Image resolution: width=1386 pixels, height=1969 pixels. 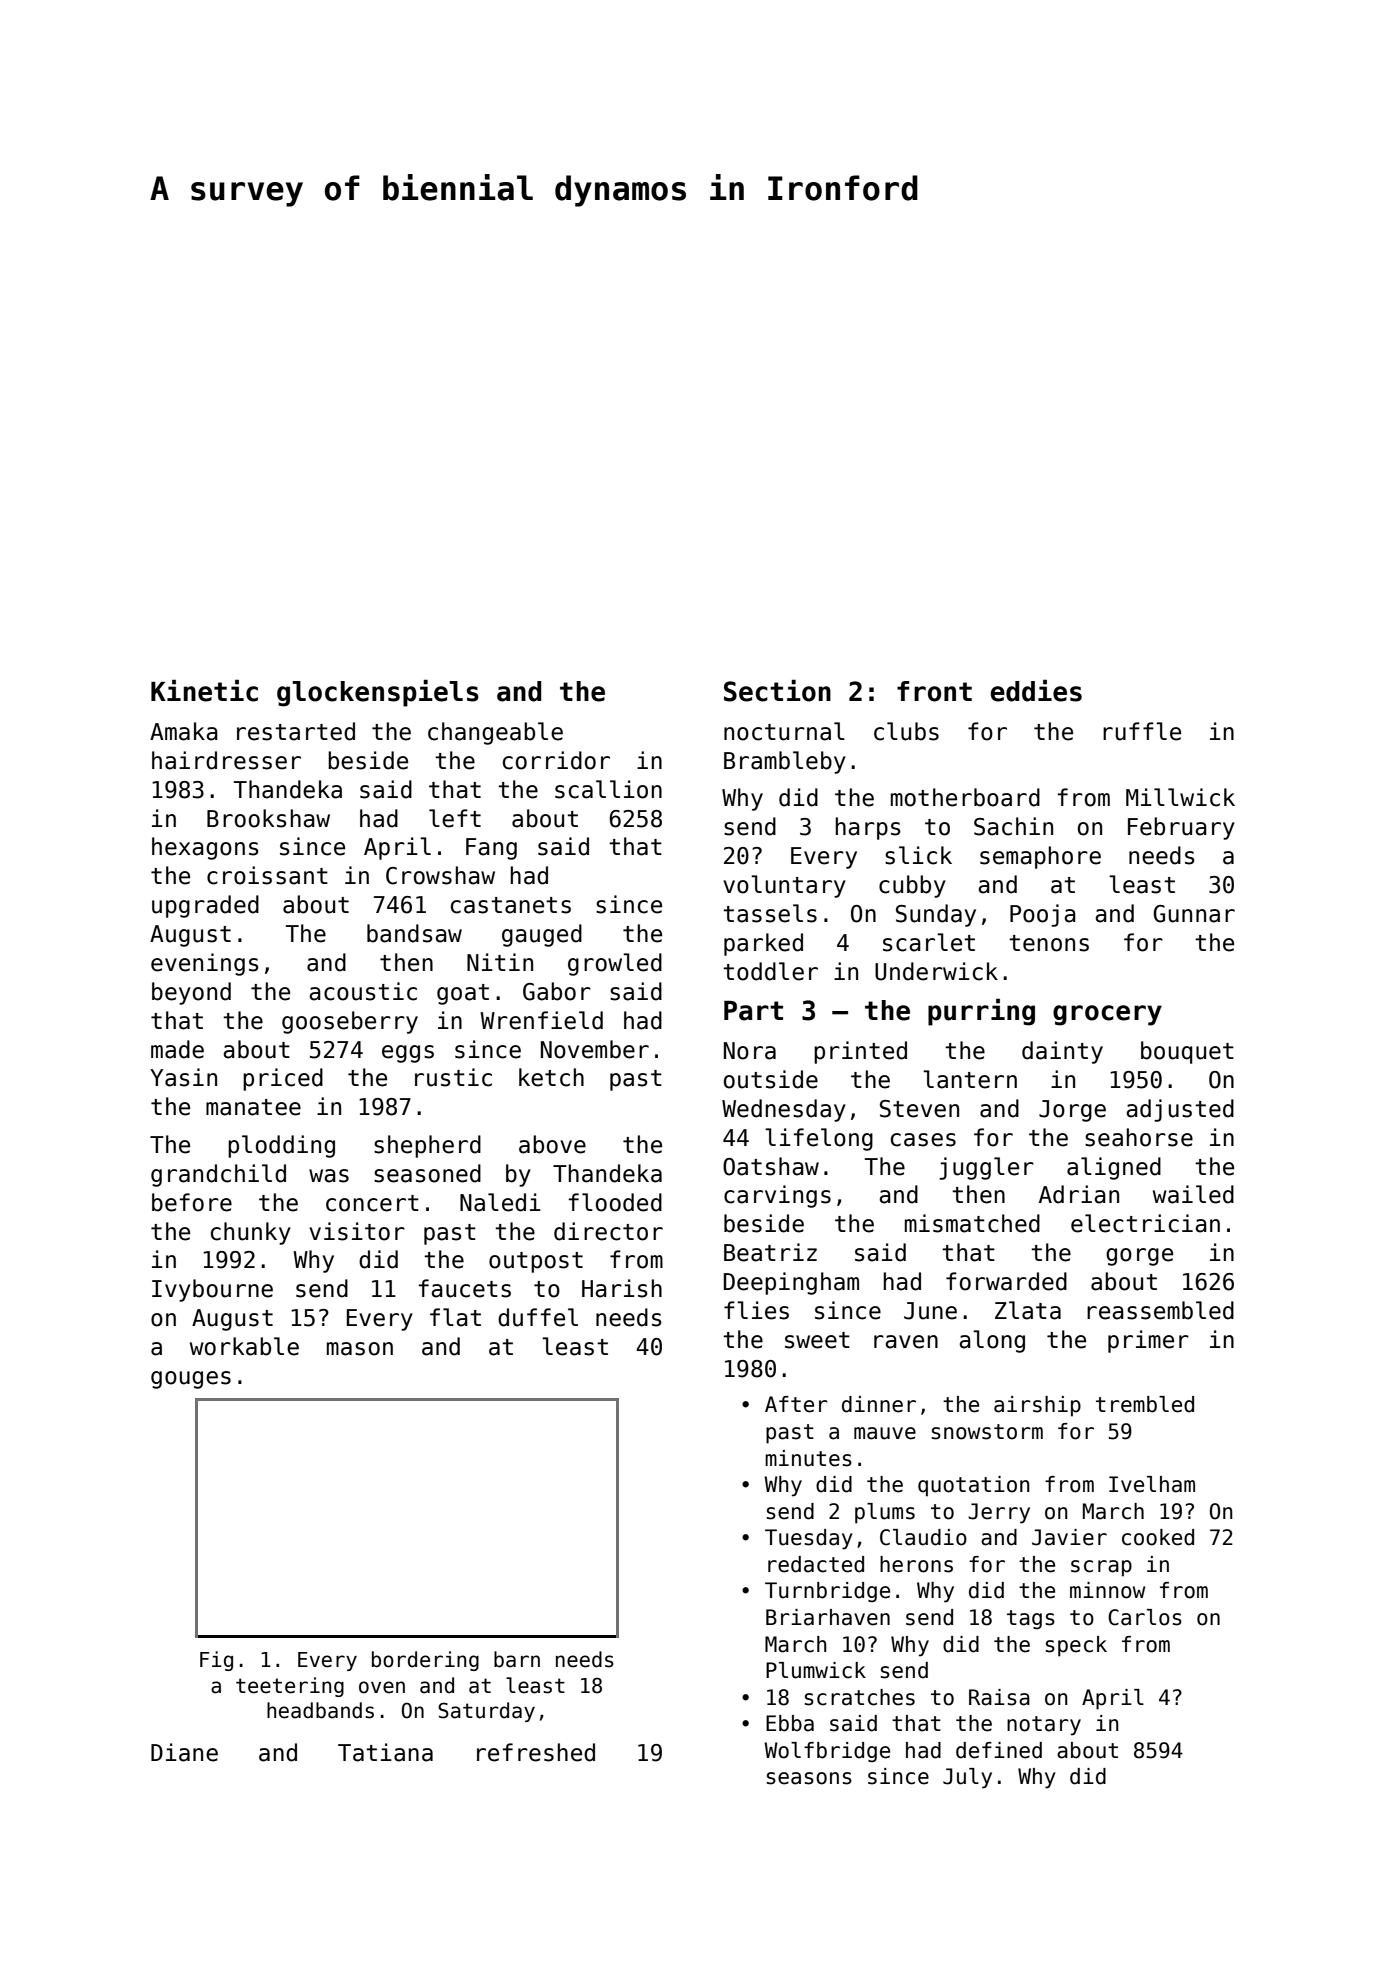 I want to click on duffel, so click(x=538, y=1317).
